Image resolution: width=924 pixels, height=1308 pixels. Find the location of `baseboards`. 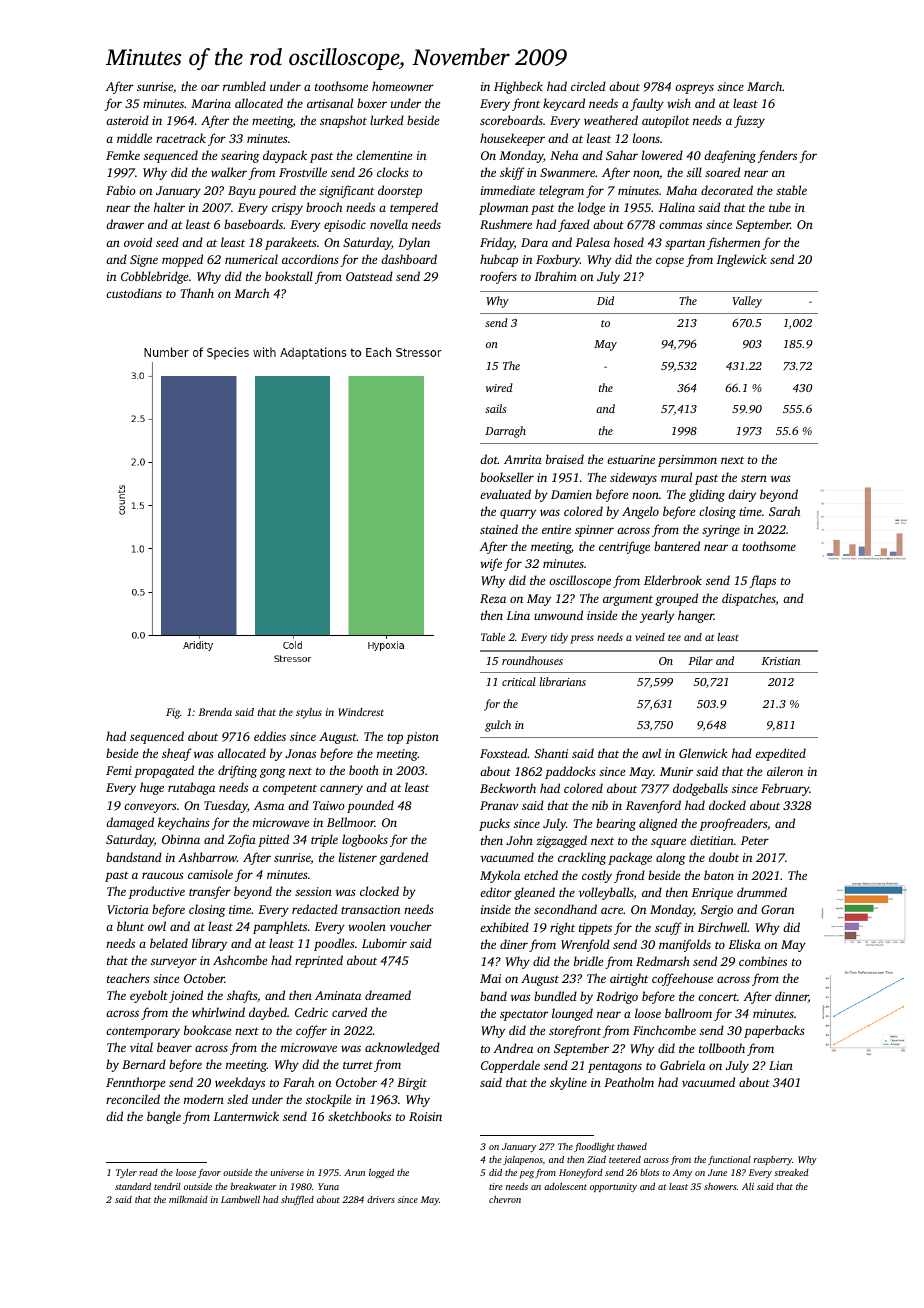

baseboards is located at coordinates (253, 224).
